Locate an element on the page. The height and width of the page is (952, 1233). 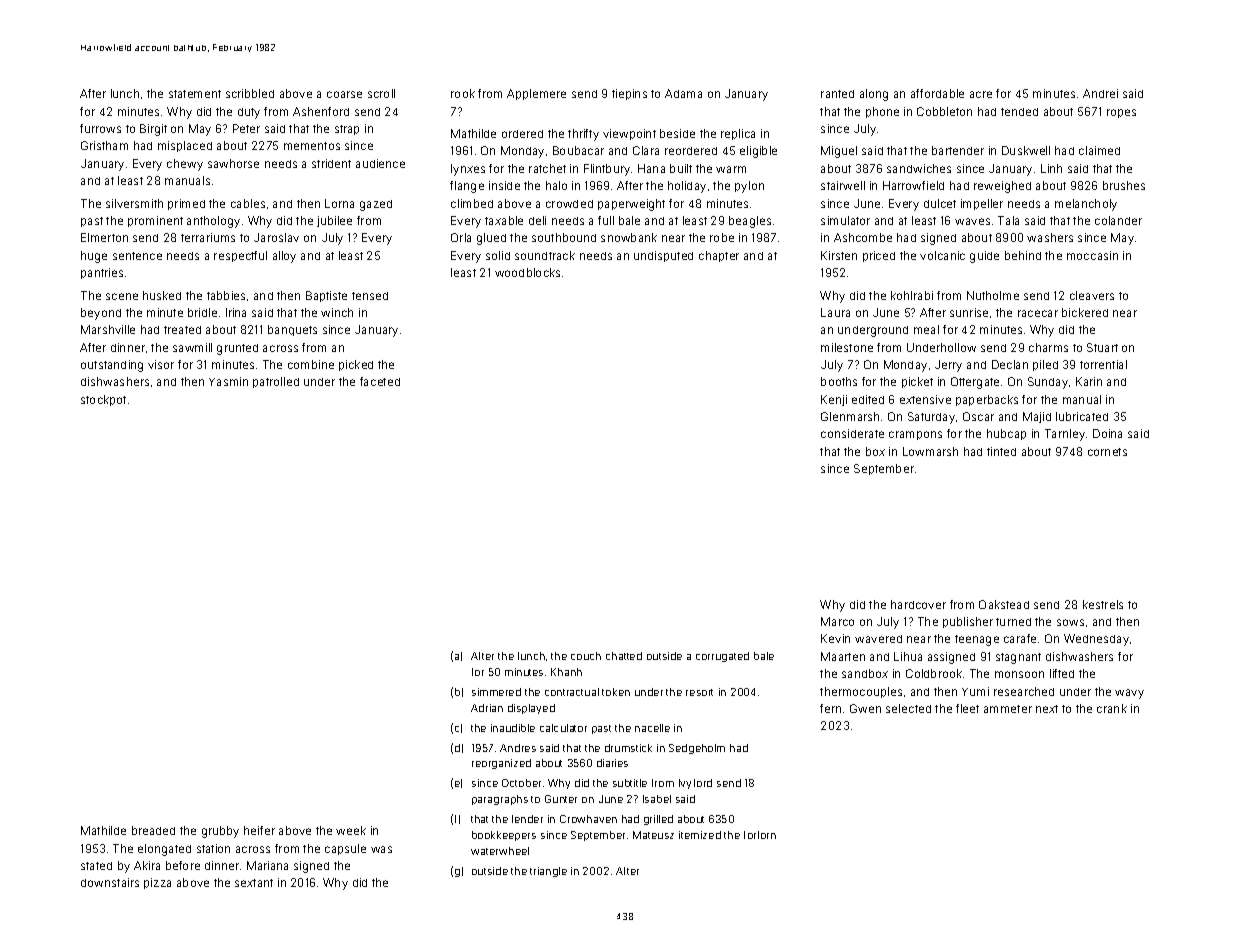
Doina is located at coordinates (1107, 433).
